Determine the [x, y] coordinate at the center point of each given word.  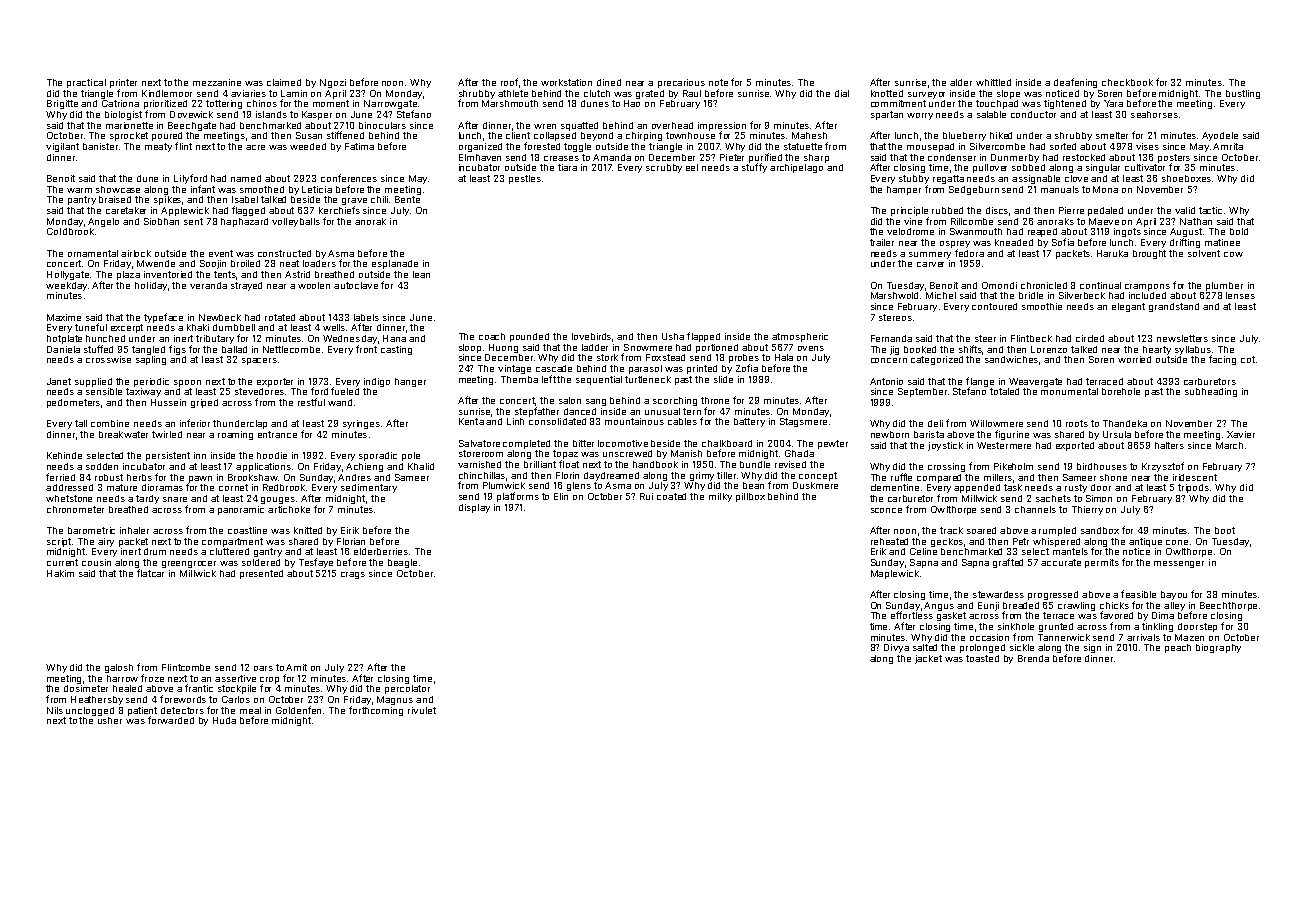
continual [1100, 285]
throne [715, 400]
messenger [1179, 564]
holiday [151, 286]
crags [353, 575]
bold [1239, 231]
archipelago [796, 168]
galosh [119, 668]
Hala [784, 357]
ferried [60, 477]
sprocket [129, 136]
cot [1248, 359]
